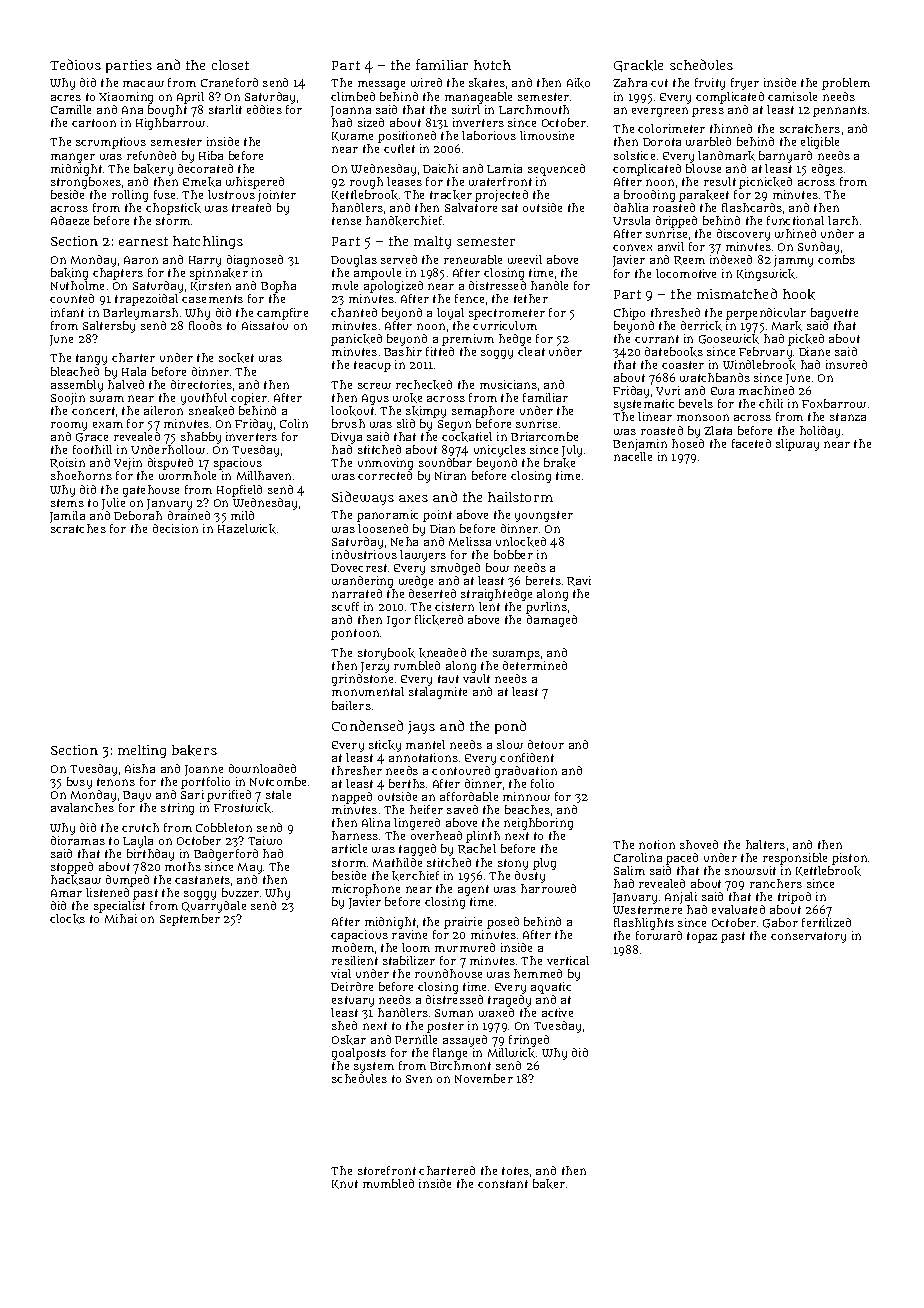  Describe the element at coordinates (138, 515) in the screenshot. I see `Deborah` at that location.
